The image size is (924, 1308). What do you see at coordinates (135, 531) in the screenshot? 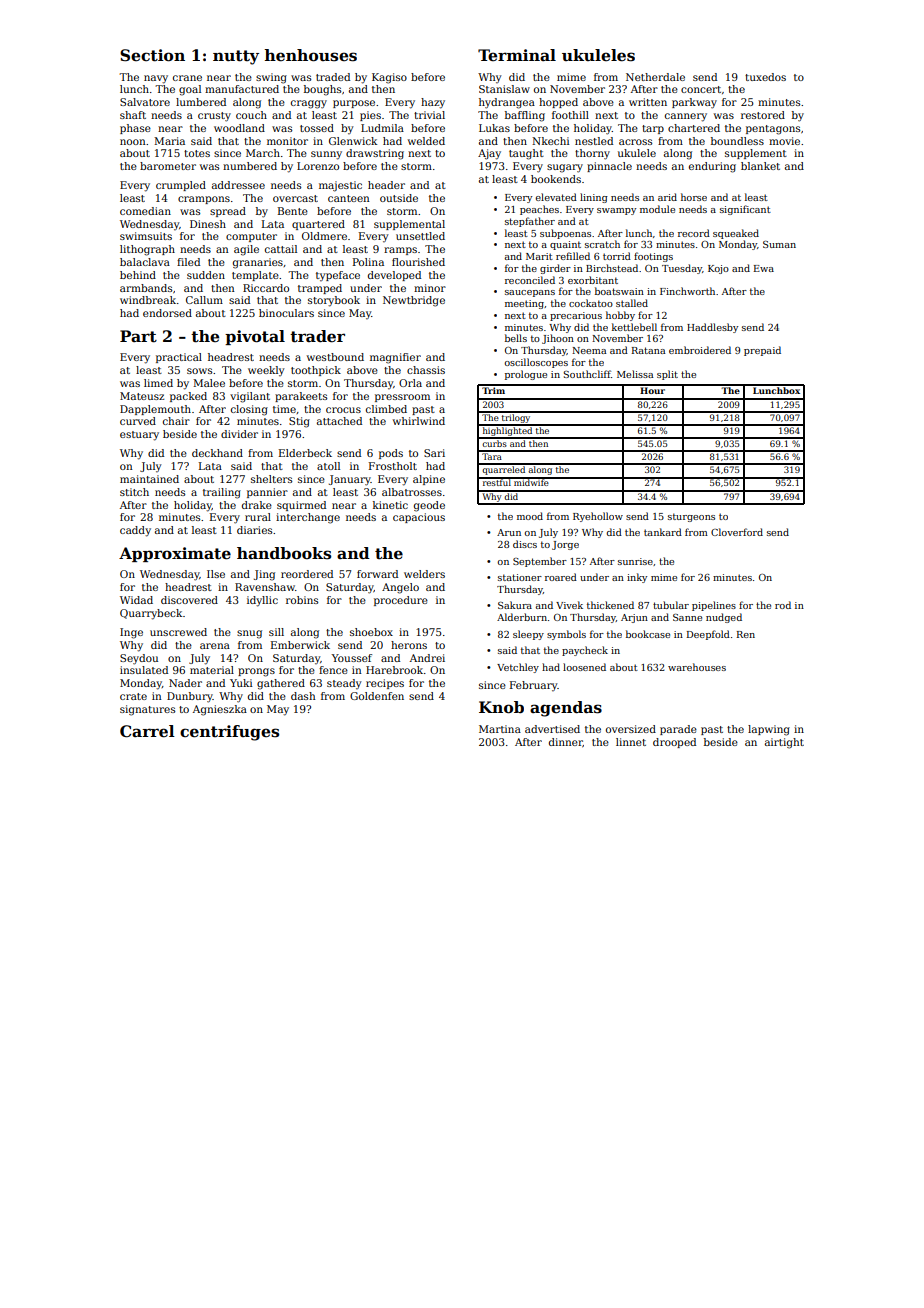
I see `caddy` at bounding box center [135, 531].
